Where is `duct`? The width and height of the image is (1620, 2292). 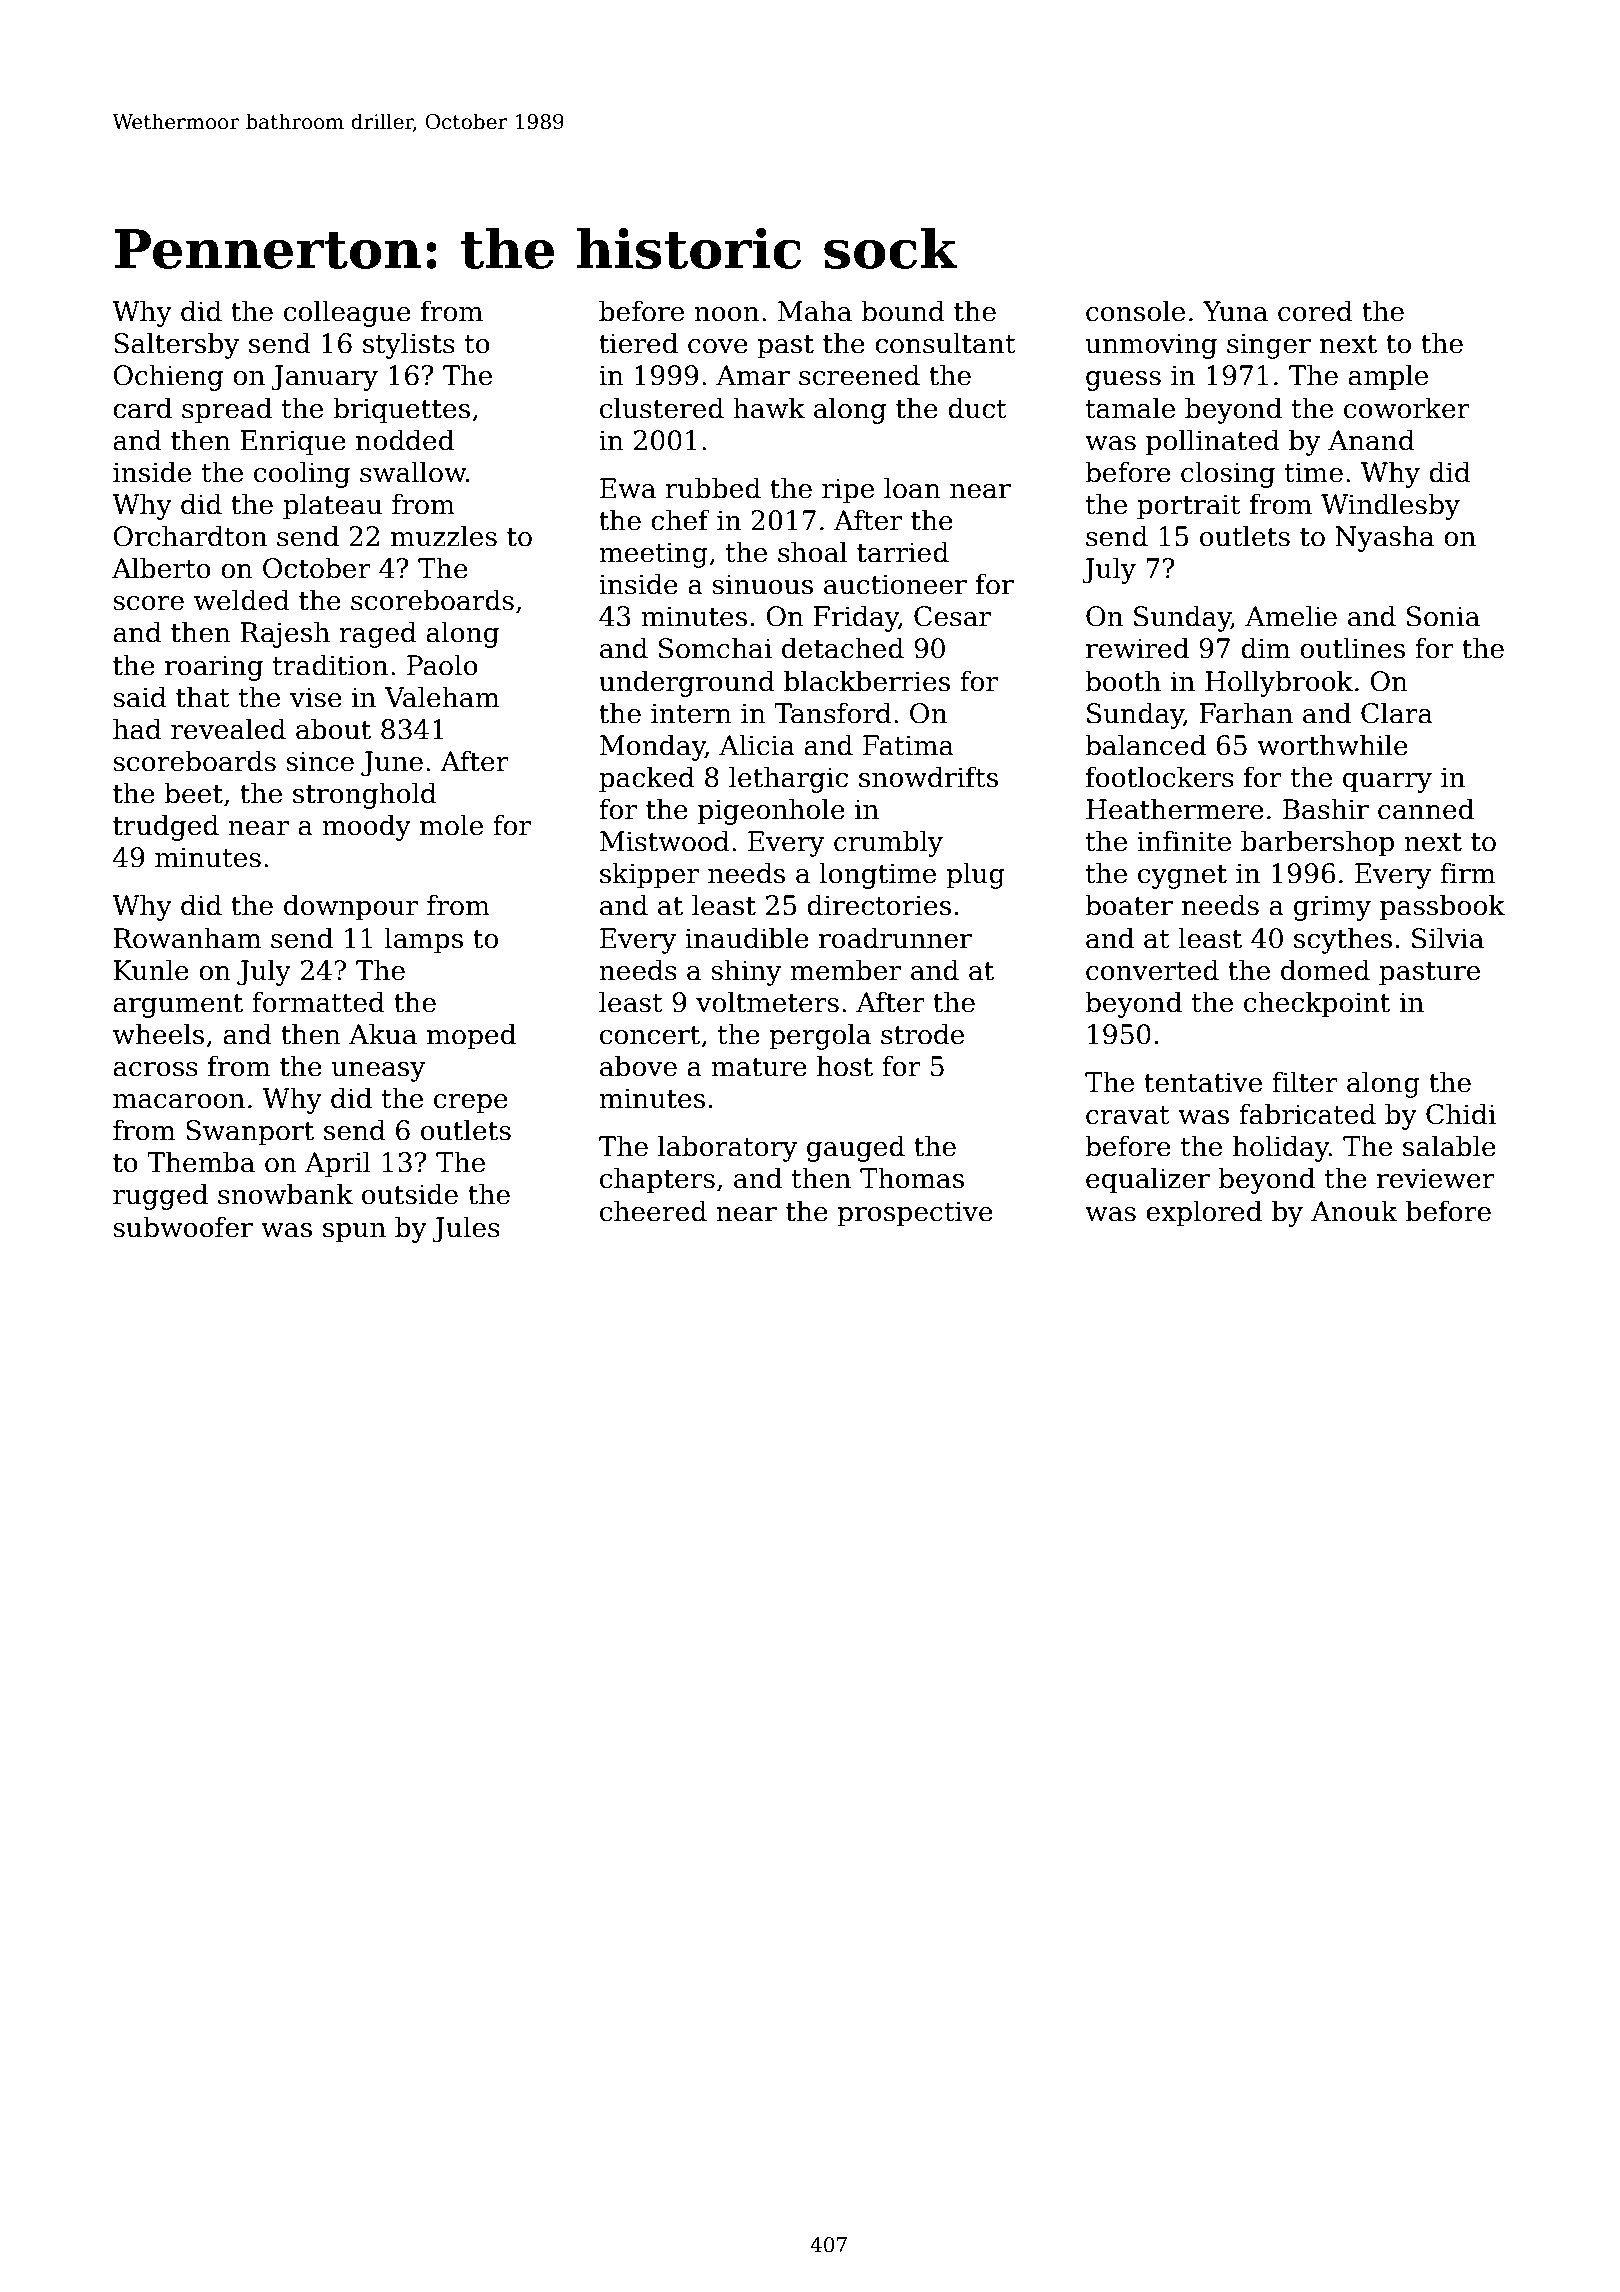 duct is located at coordinates (977, 408).
